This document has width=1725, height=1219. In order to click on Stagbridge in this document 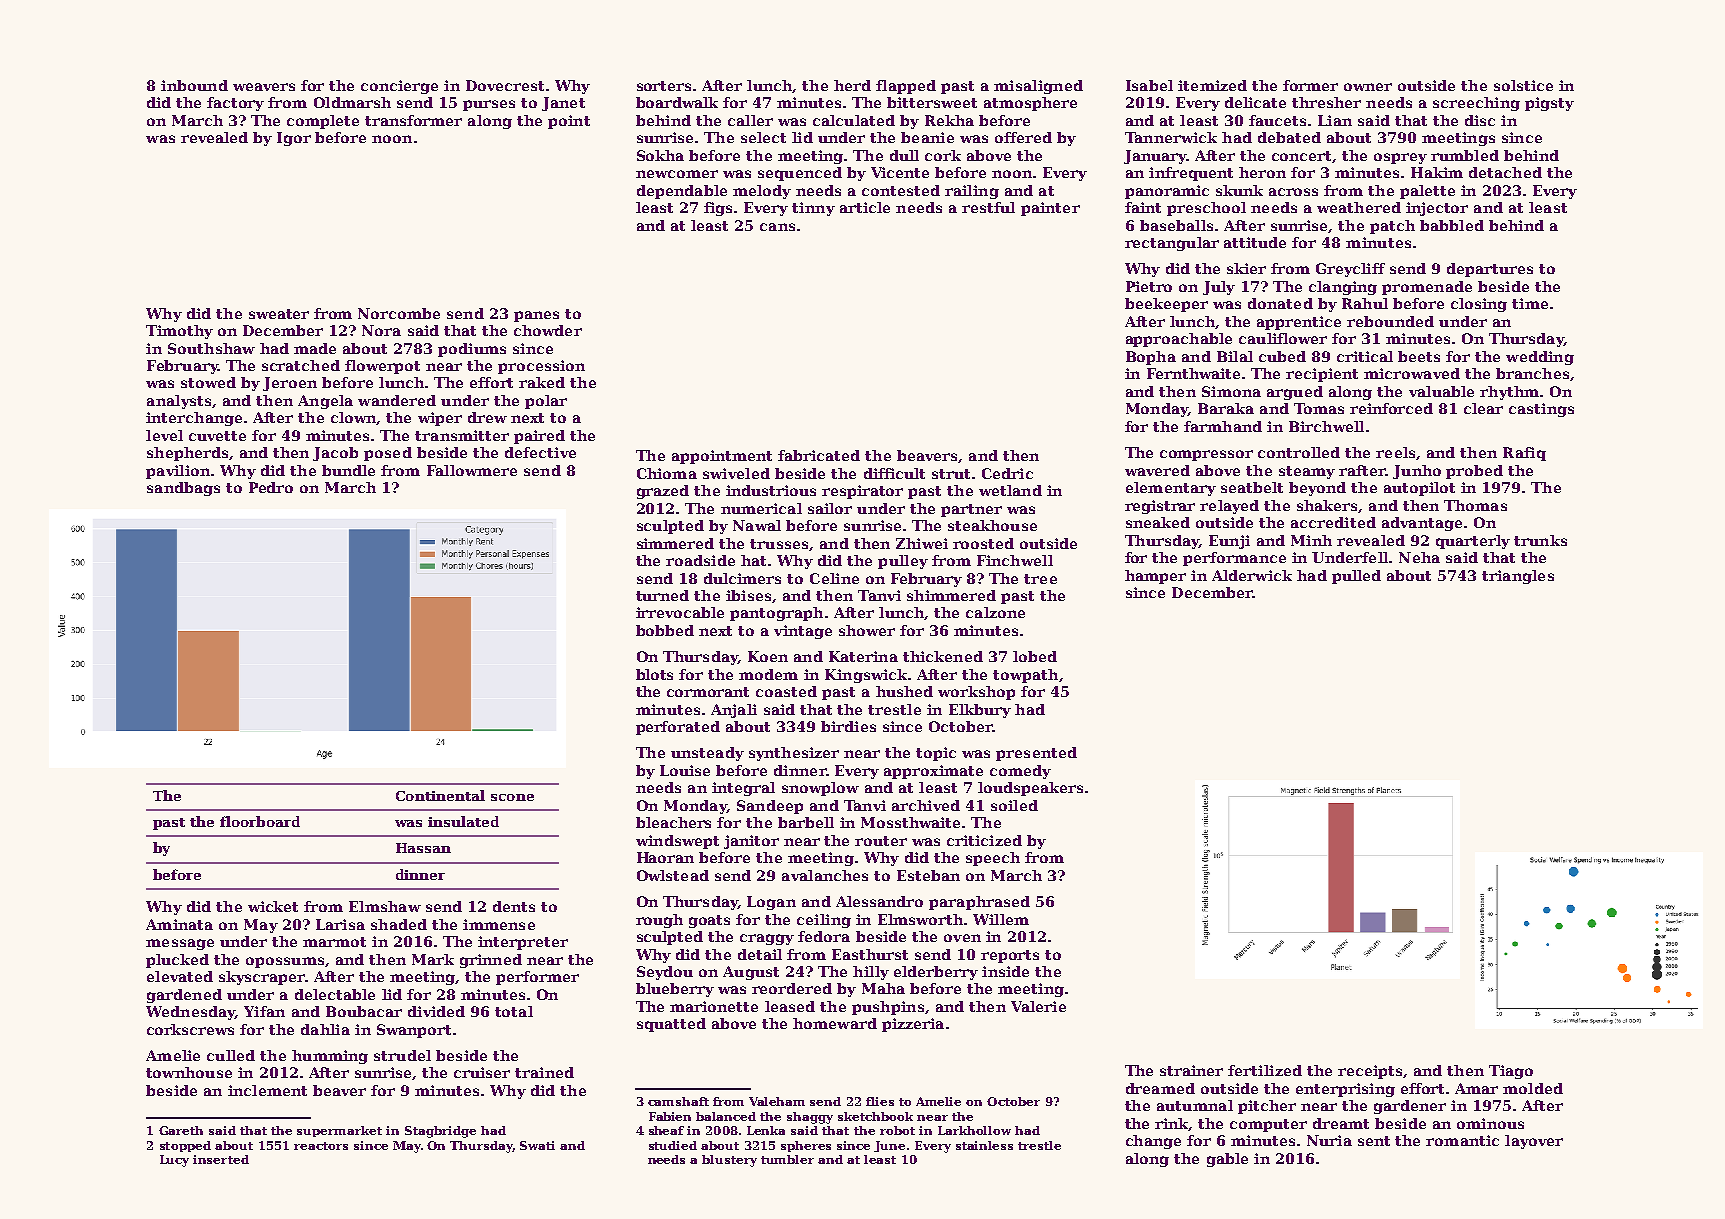, I will do `click(440, 1132)`.
